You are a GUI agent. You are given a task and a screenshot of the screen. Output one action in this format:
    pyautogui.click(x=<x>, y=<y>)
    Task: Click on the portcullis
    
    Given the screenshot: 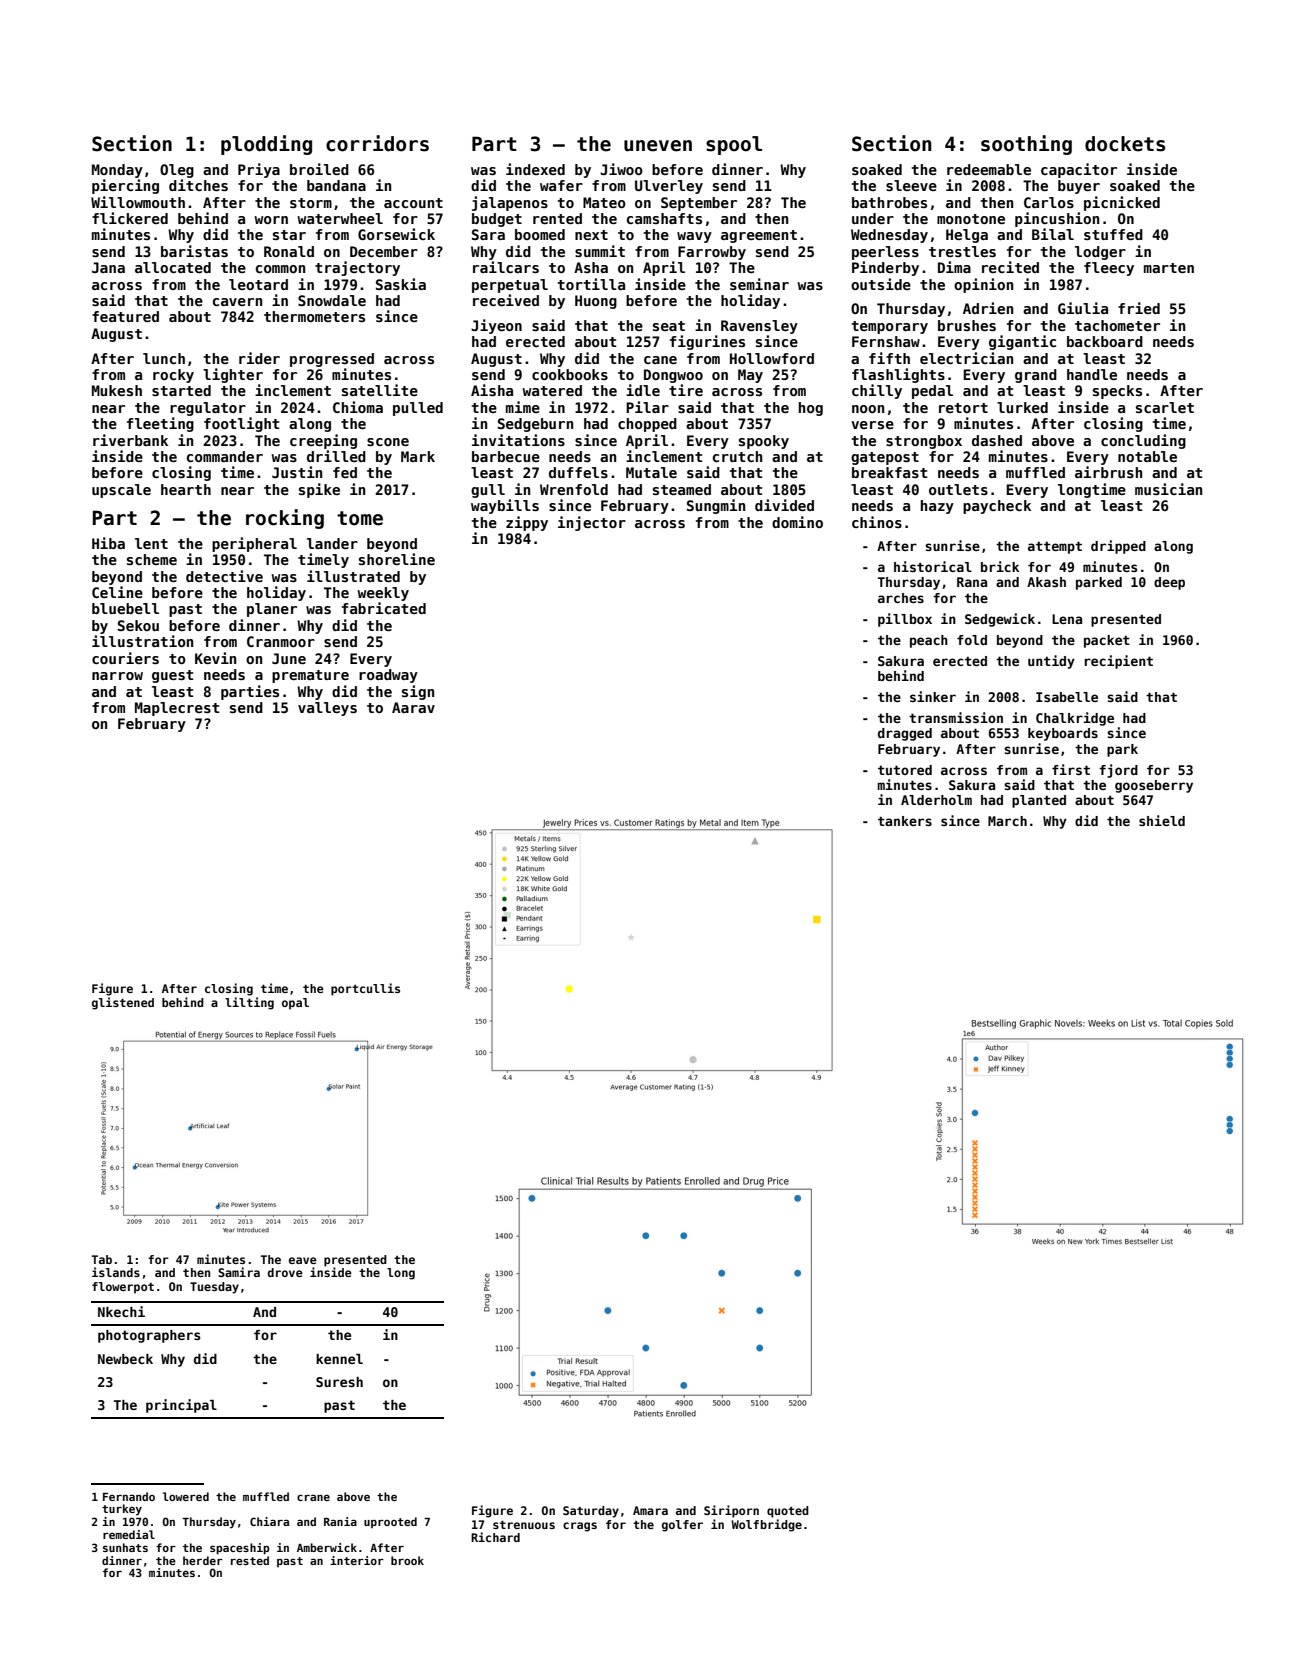 What is the action you would take?
    pyautogui.click(x=365, y=989)
